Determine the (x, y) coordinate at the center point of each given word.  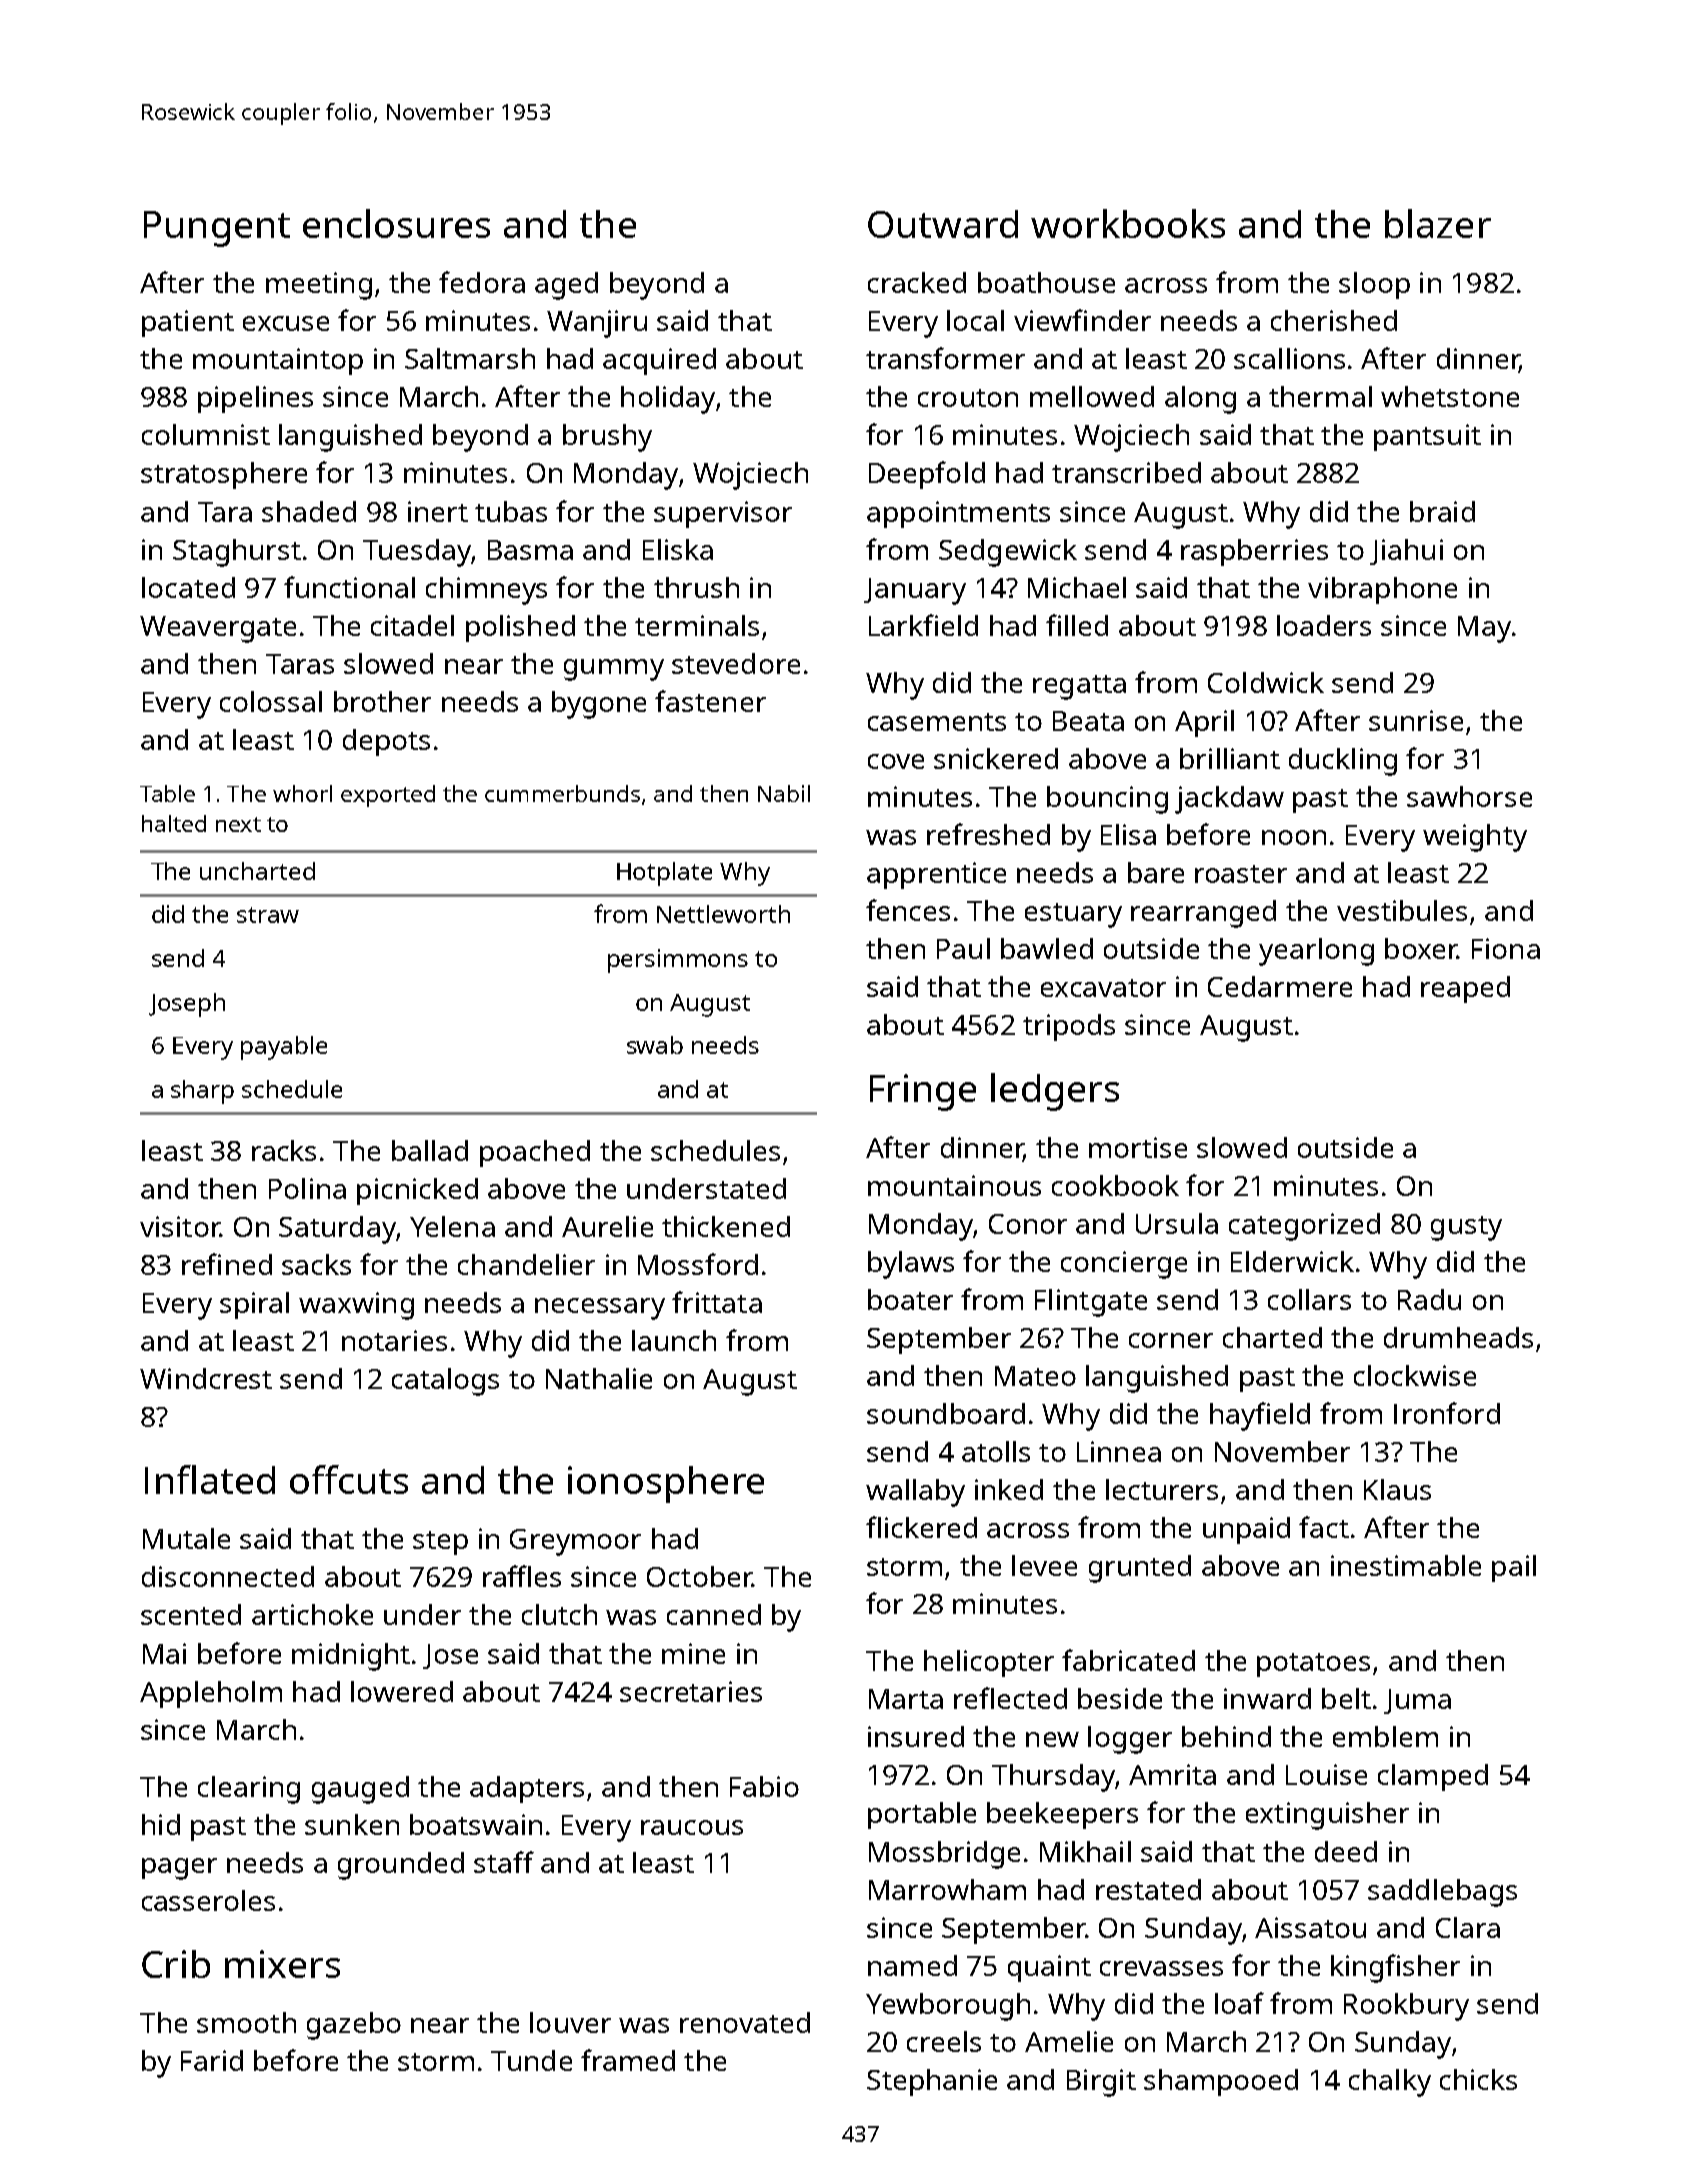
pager (179, 1869)
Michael (1077, 587)
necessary (600, 1309)
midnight (351, 1657)
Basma (530, 550)
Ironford (1447, 1413)
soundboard (946, 1413)
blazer (1438, 223)
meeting (319, 286)
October (699, 1576)
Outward (943, 224)
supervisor (723, 514)
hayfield (1260, 1416)
